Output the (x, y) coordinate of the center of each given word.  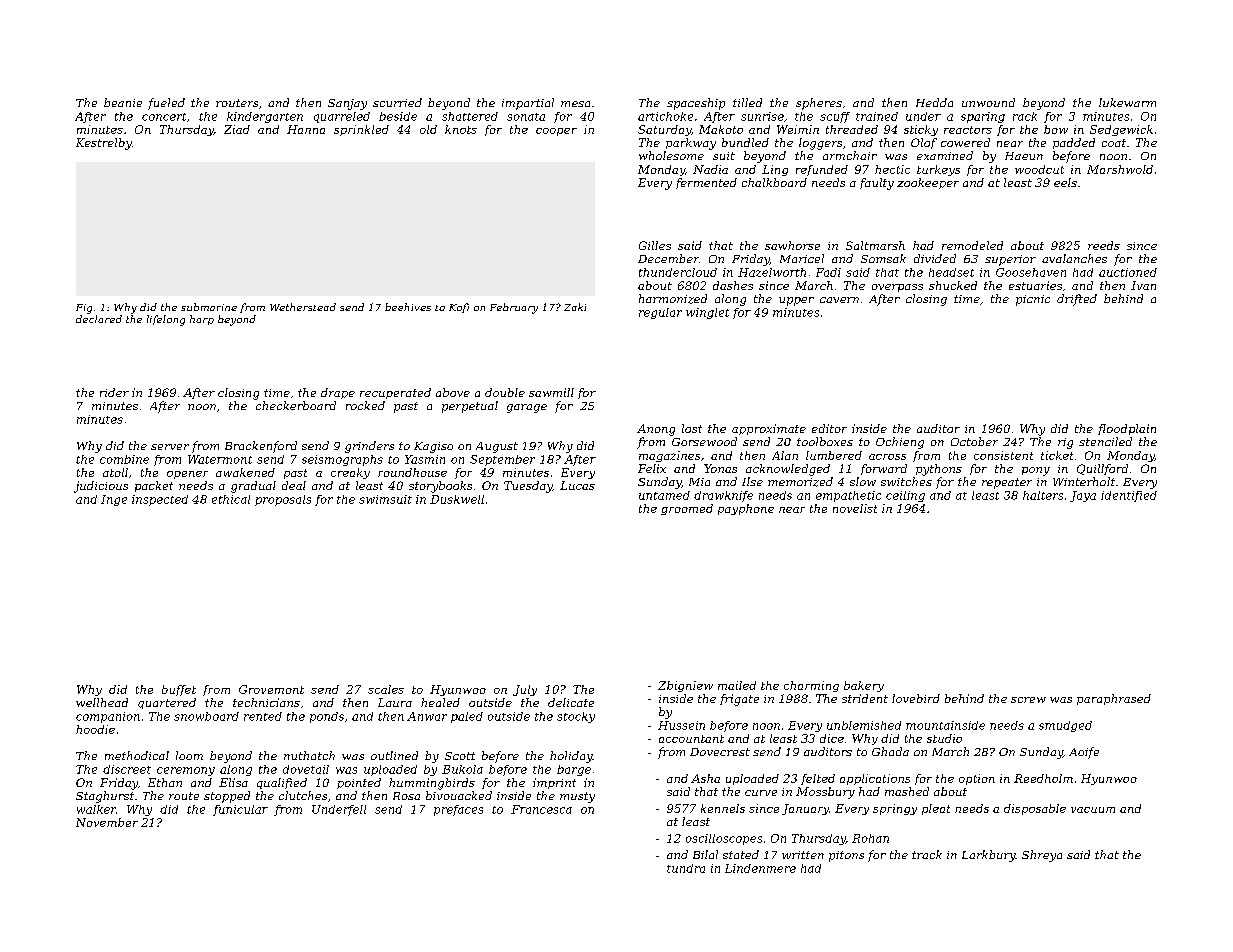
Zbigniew (685, 686)
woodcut (1039, 169)
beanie (123, 102)
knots (461, 129)
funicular (240, 810)
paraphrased (1114, 699)
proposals (283, 500)
